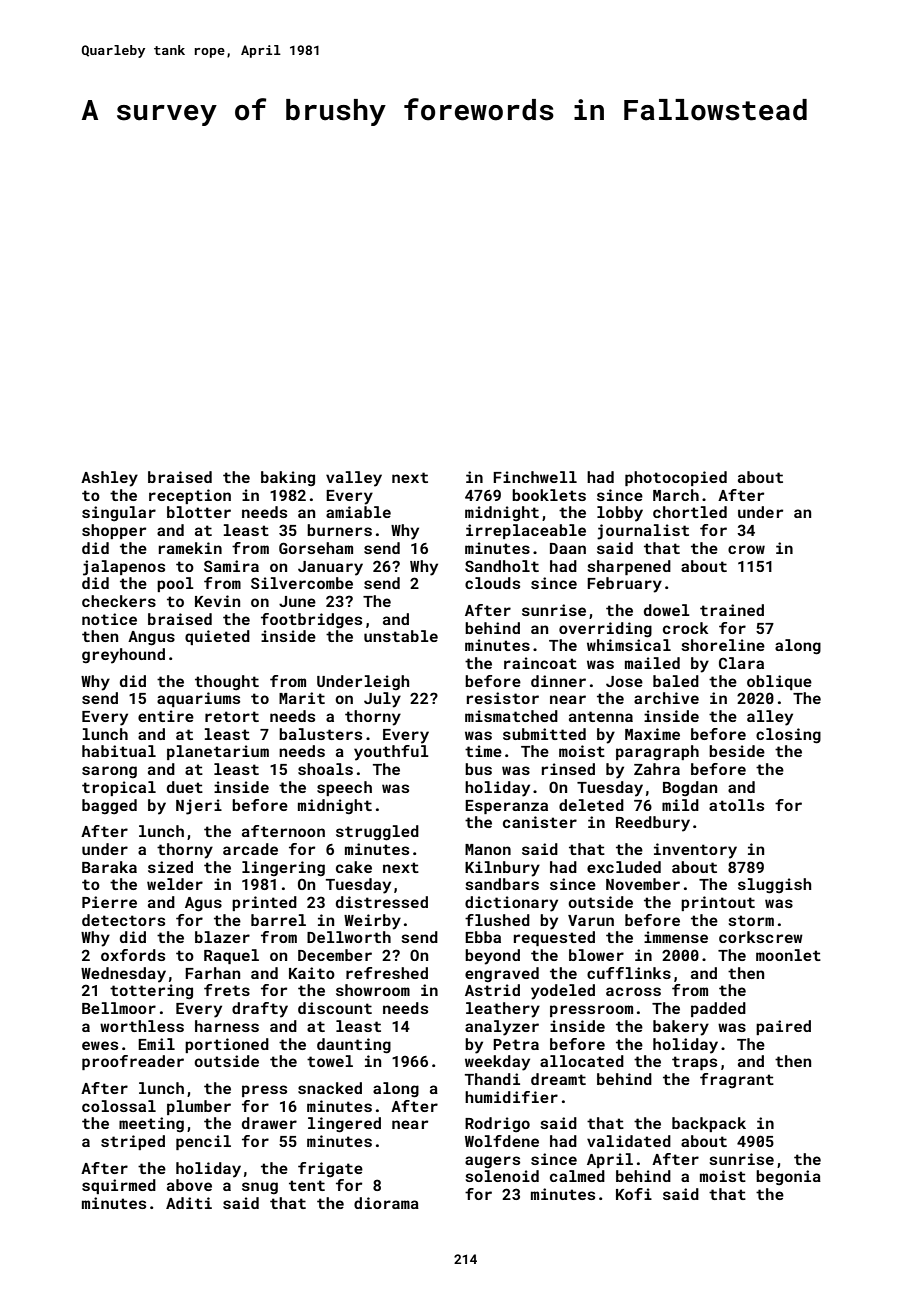  What do you see at coordinates (549, 495) in the screenshot?
I see `booklets` at bounding box center [549, 495].
